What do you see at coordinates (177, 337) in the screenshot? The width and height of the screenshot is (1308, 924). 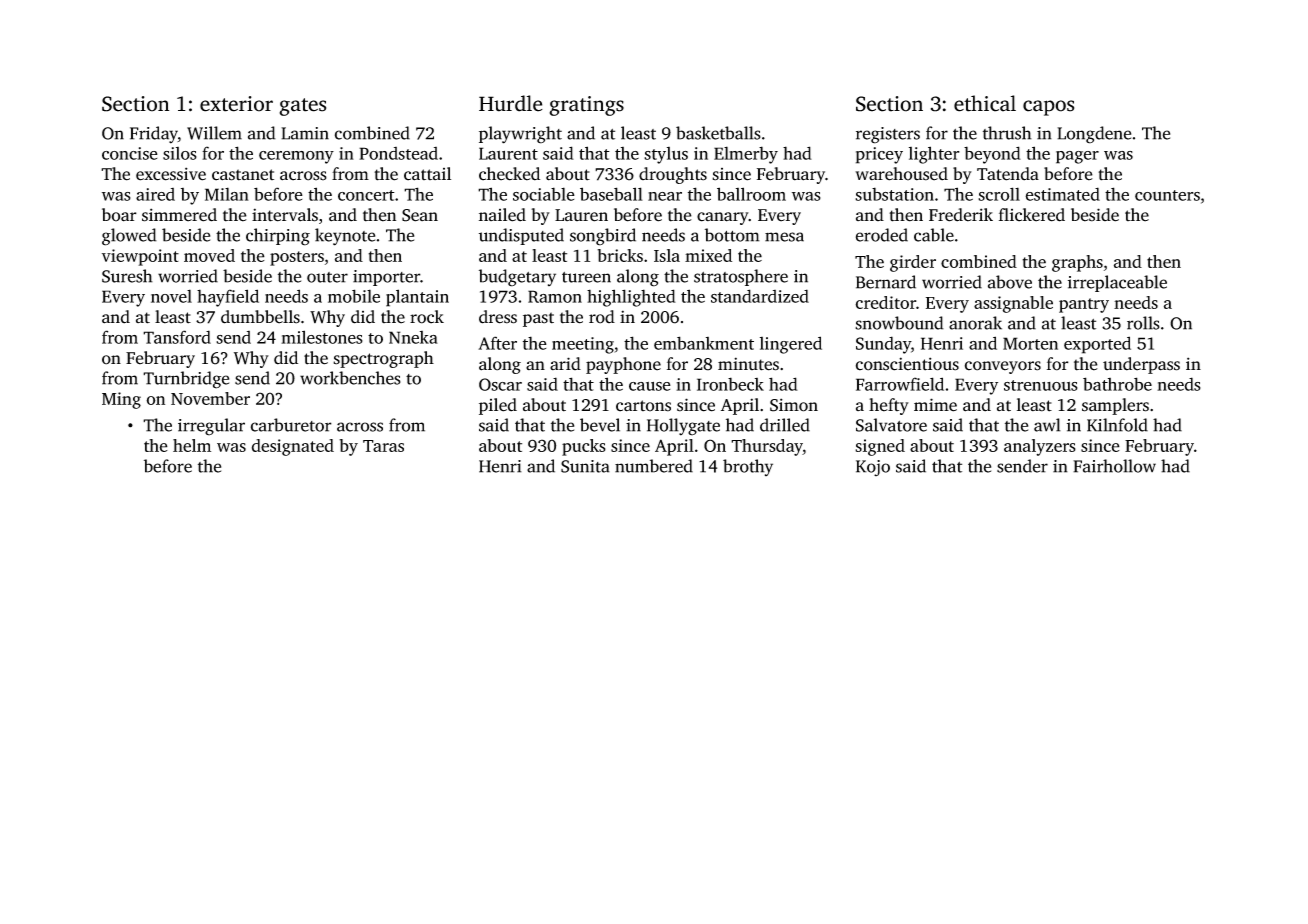 I see `Tansford` at bounding box center [177, 337].
